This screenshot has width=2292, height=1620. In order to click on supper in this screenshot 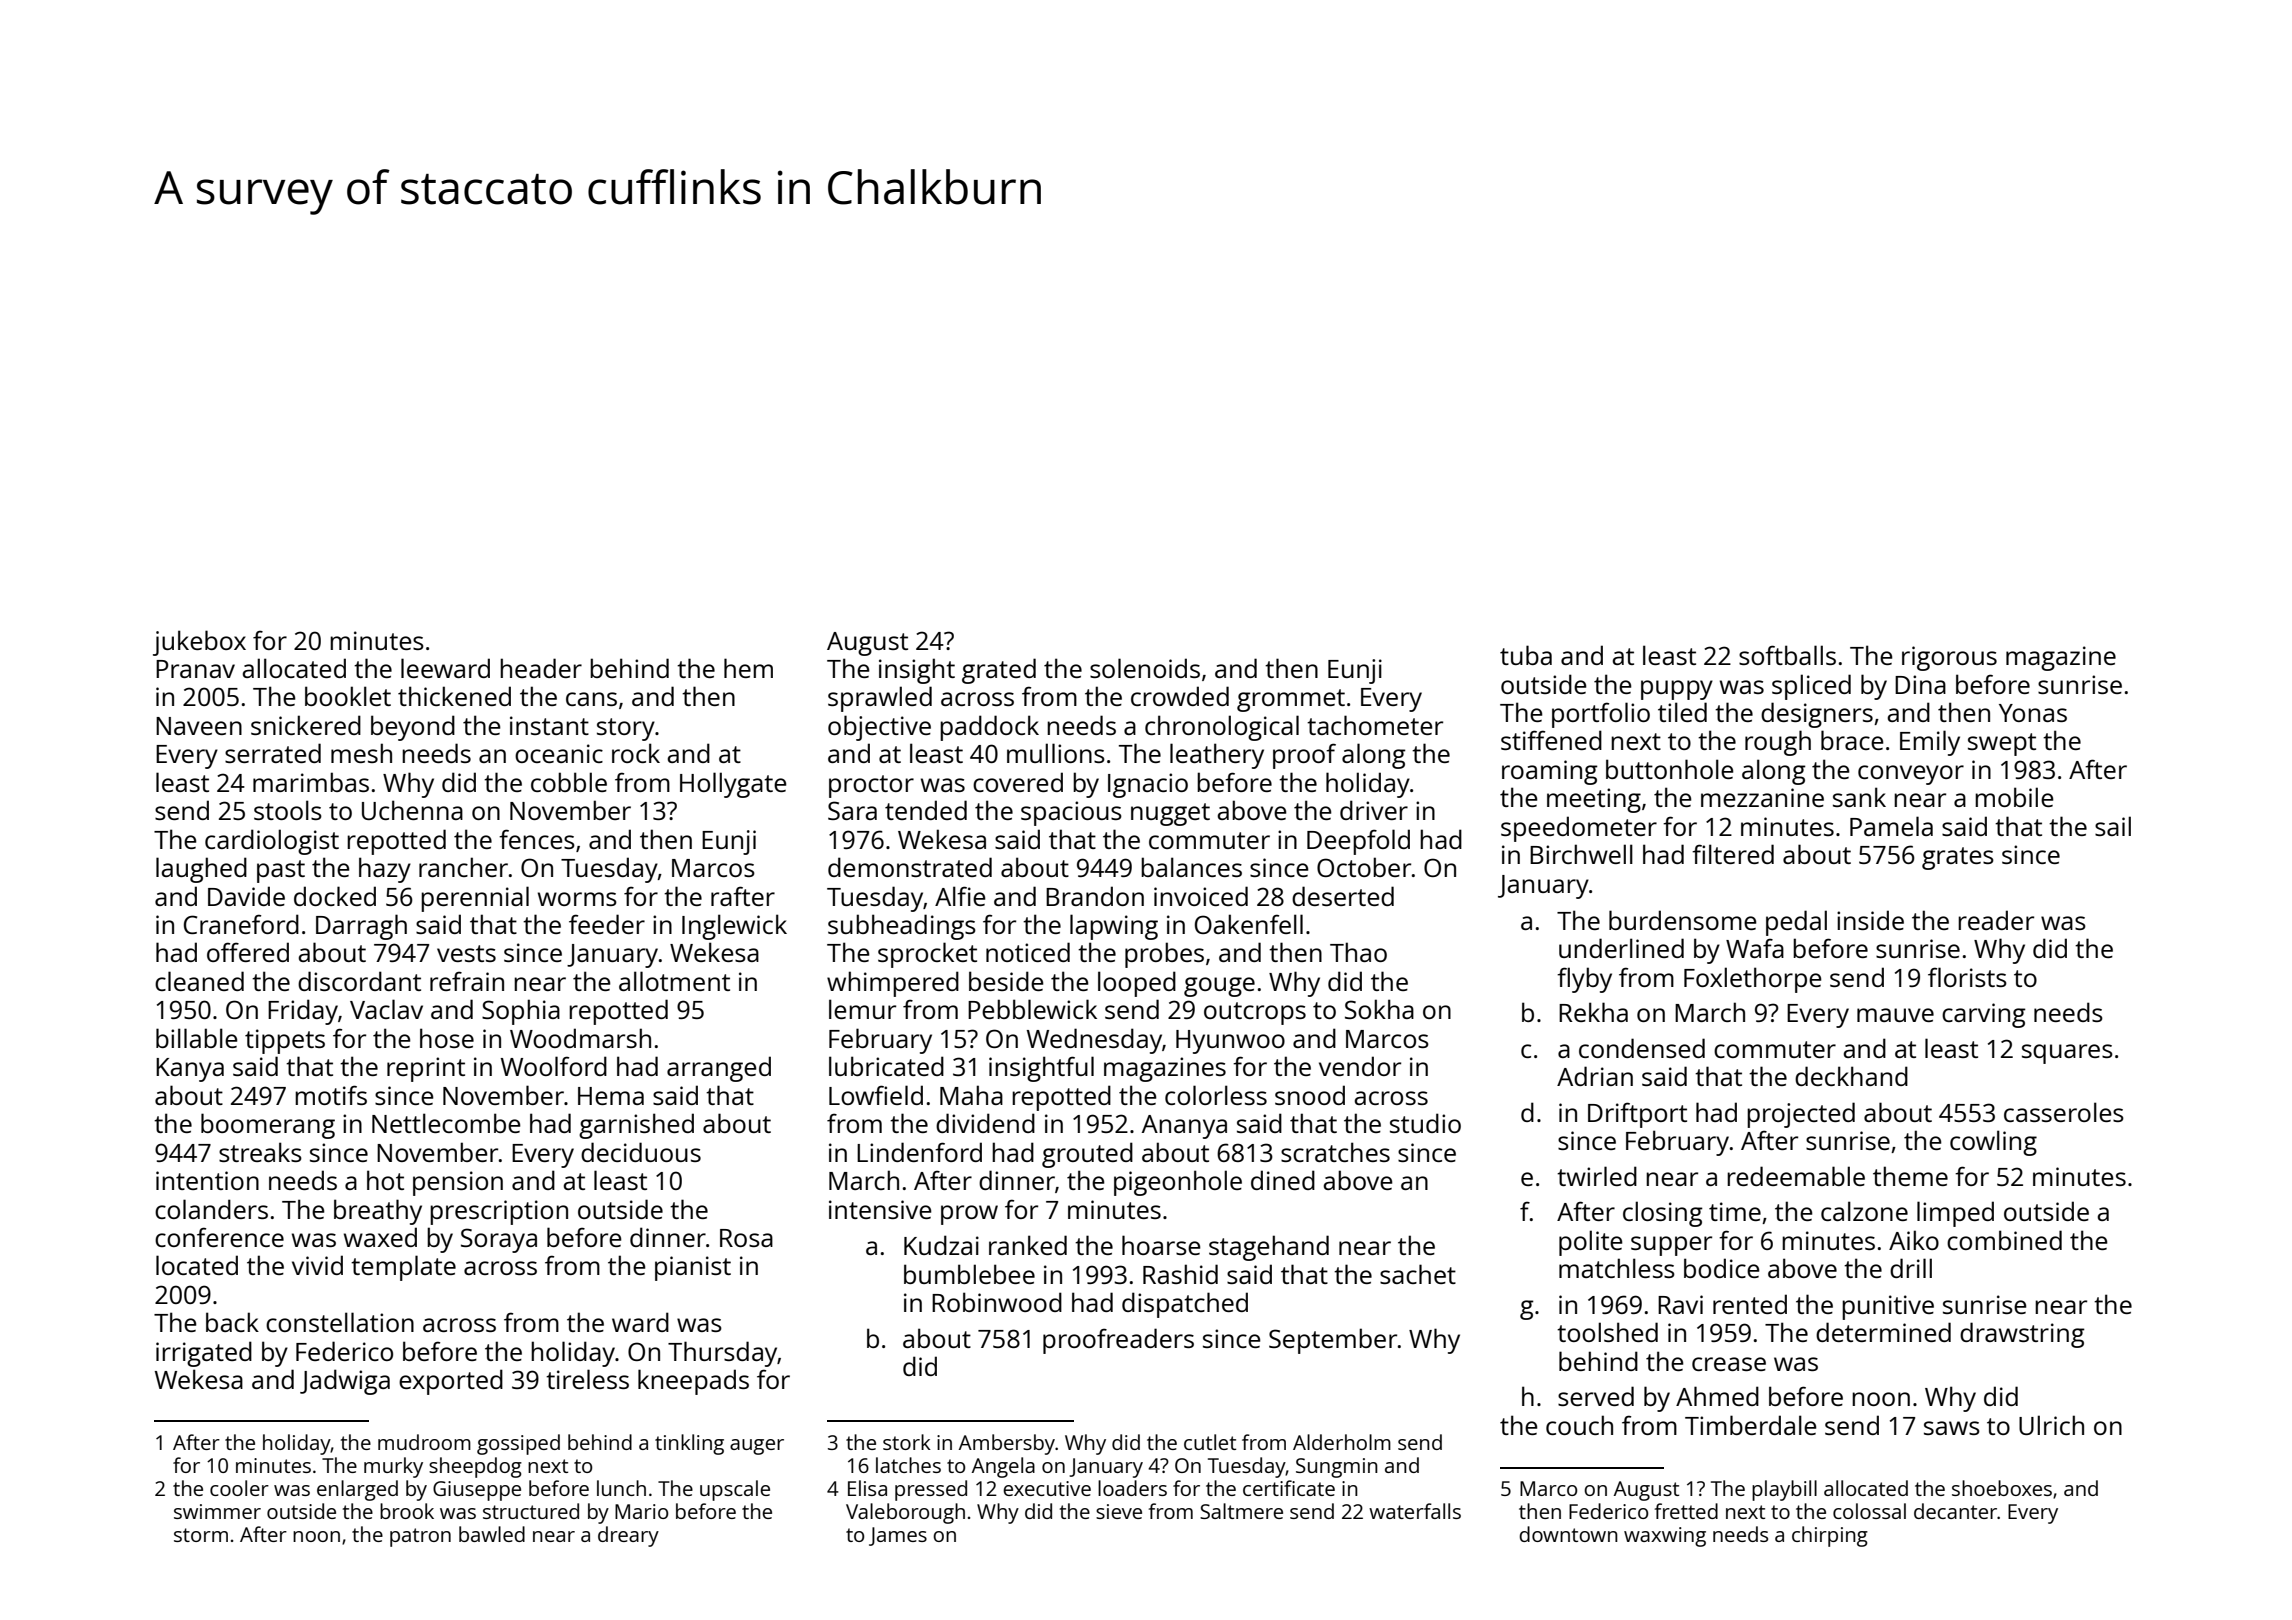, I will do `click(1671, 1246)`.
